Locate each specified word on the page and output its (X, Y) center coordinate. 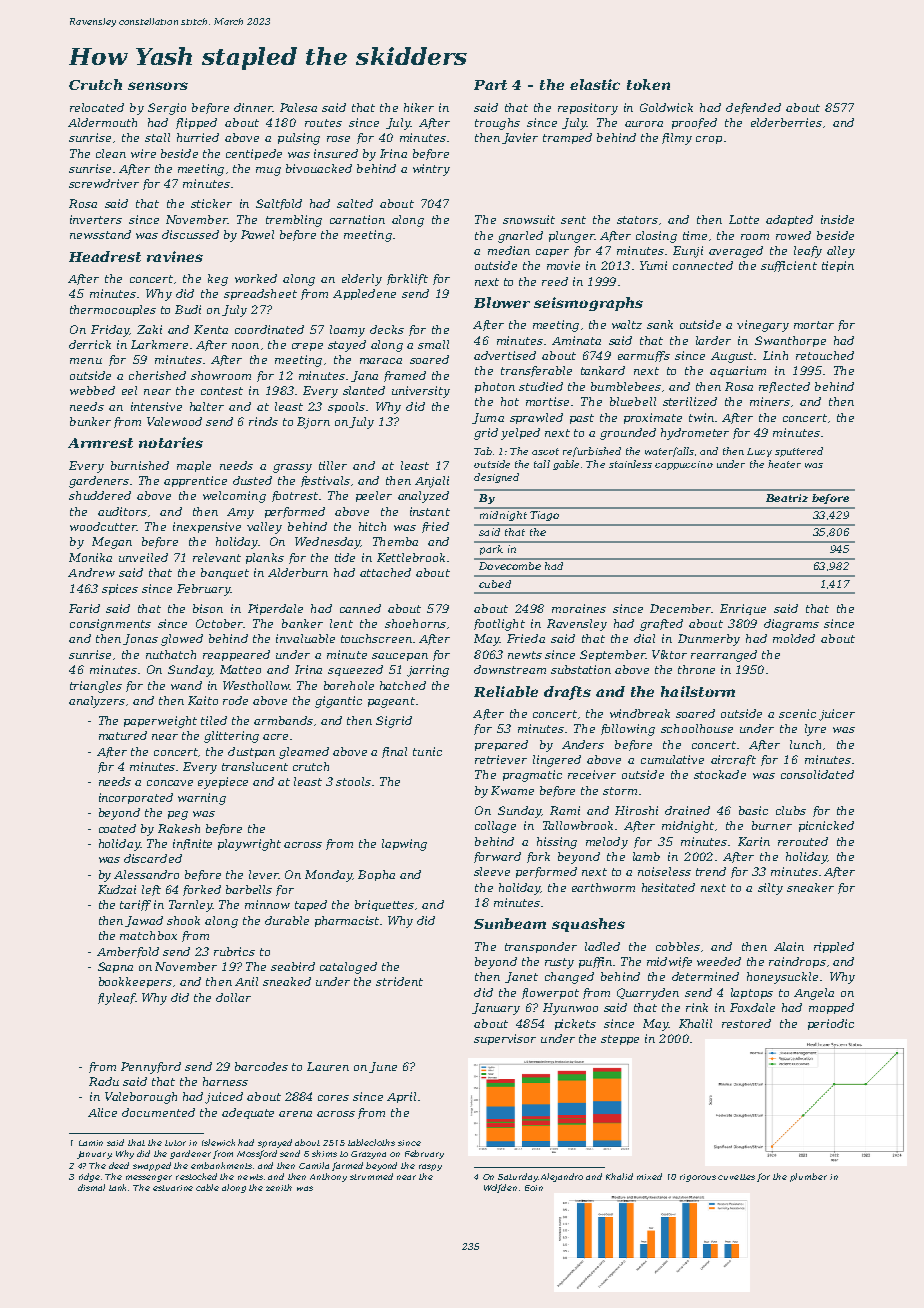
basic (753, 810)
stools (353, 781)
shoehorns (415, 623)
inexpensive (207, 527)
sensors (158, 86)
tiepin (838, 266)
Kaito (203, 700)
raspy (430, 1167)
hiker (419, 107)
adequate (248, 1113)
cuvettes (736, 1177)
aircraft (733, 760)
